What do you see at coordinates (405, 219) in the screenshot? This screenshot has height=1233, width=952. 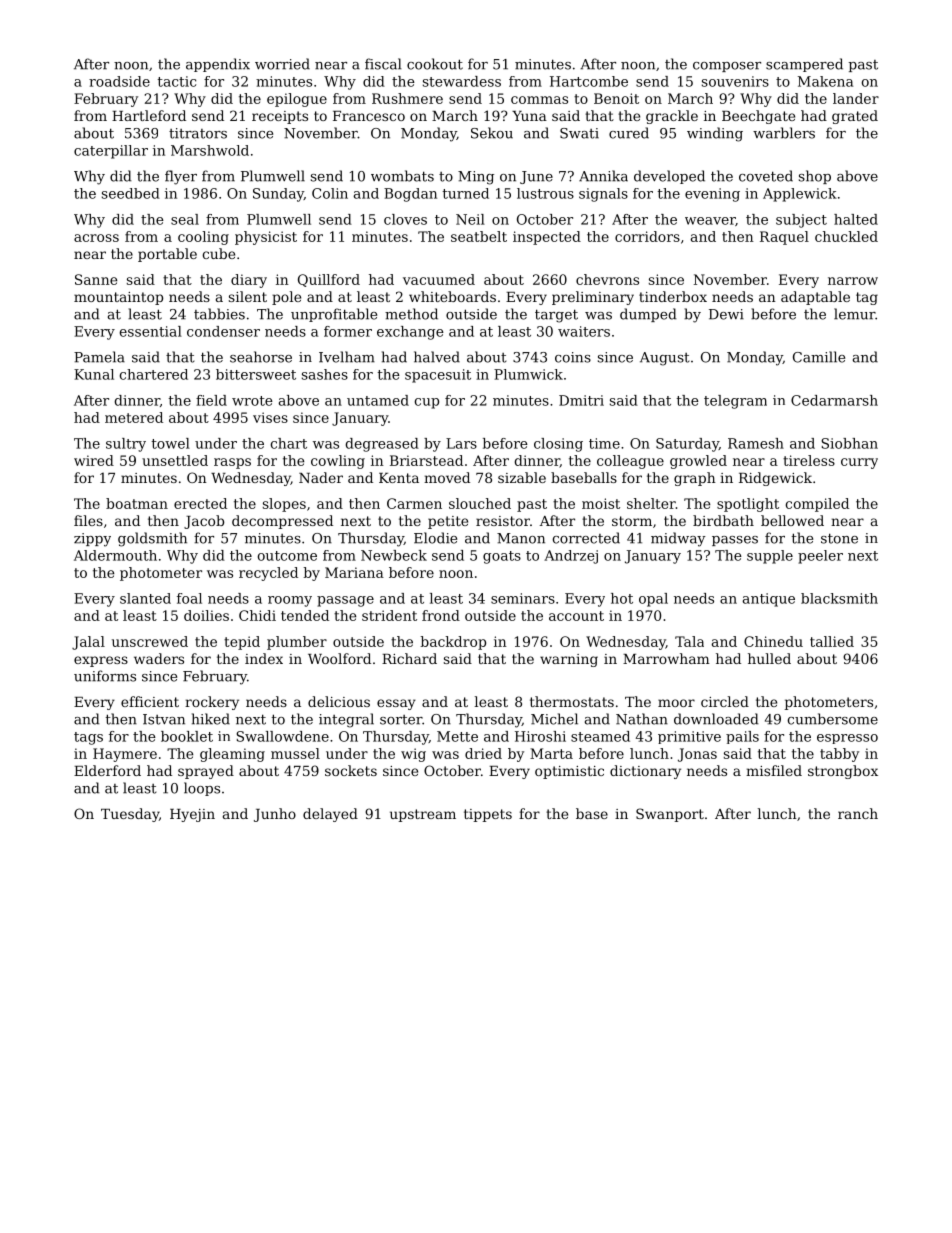 I see `cloves` at bounding box center [405, 219].
